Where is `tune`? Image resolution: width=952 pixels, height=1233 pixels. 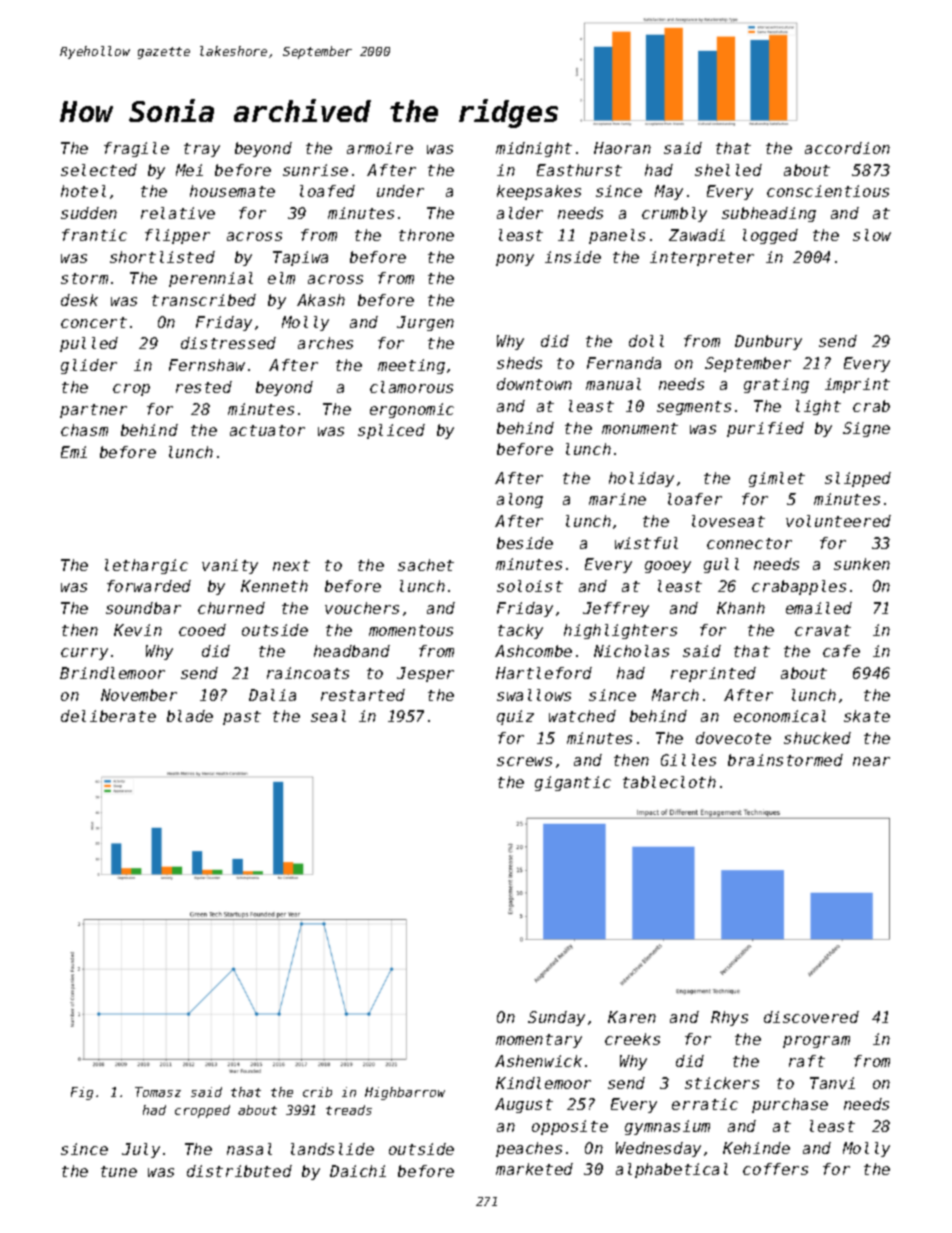 tune is located at coordinates (119, 1171).
